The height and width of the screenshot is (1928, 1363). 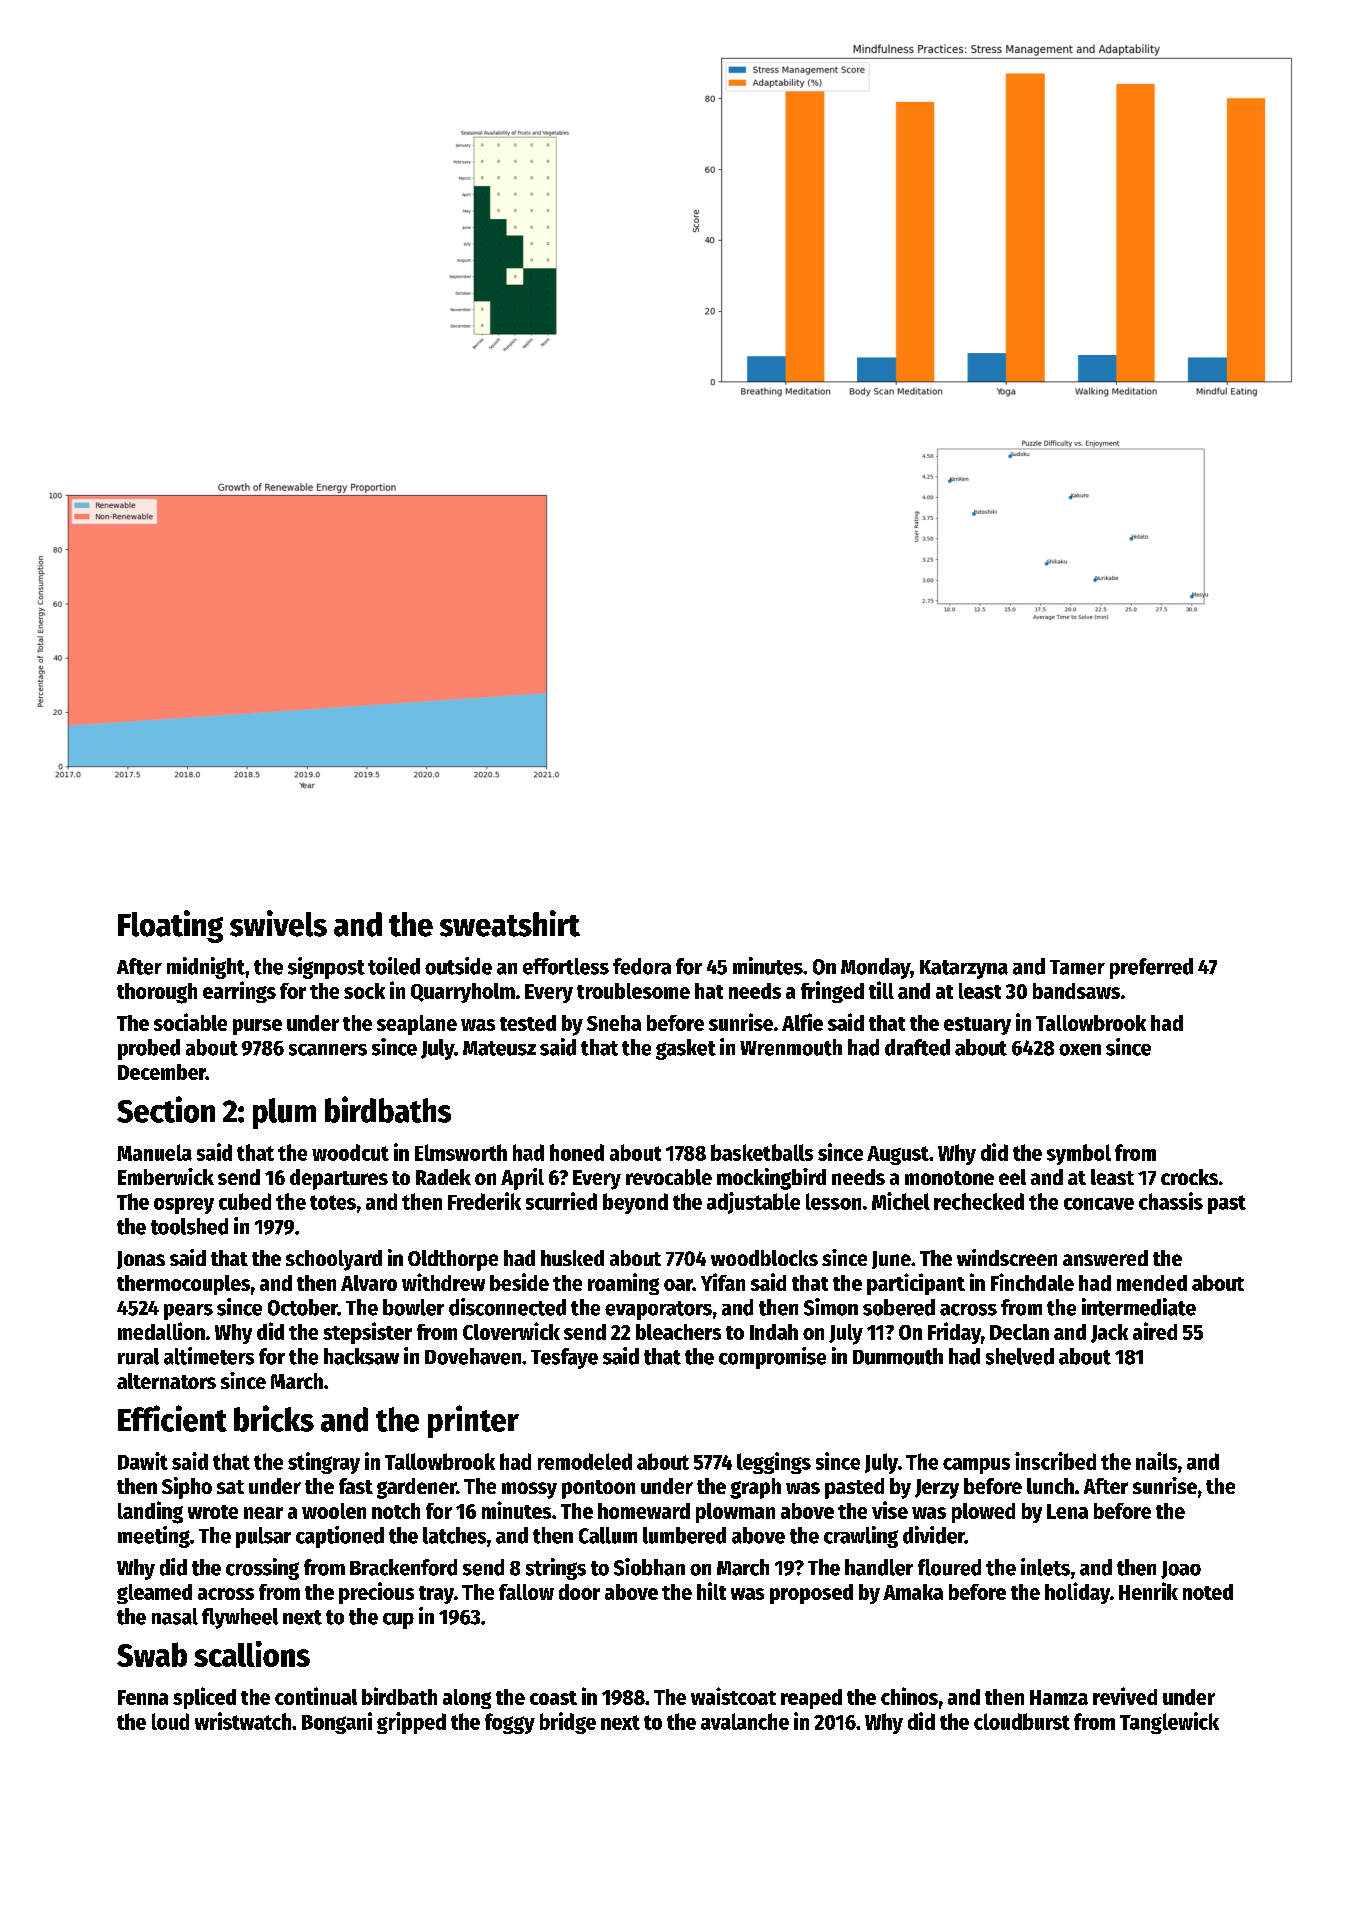 What do you see at coordinates (170, 926) in the screenshot?
I see `Floating` at bounding box center [170, 926].
